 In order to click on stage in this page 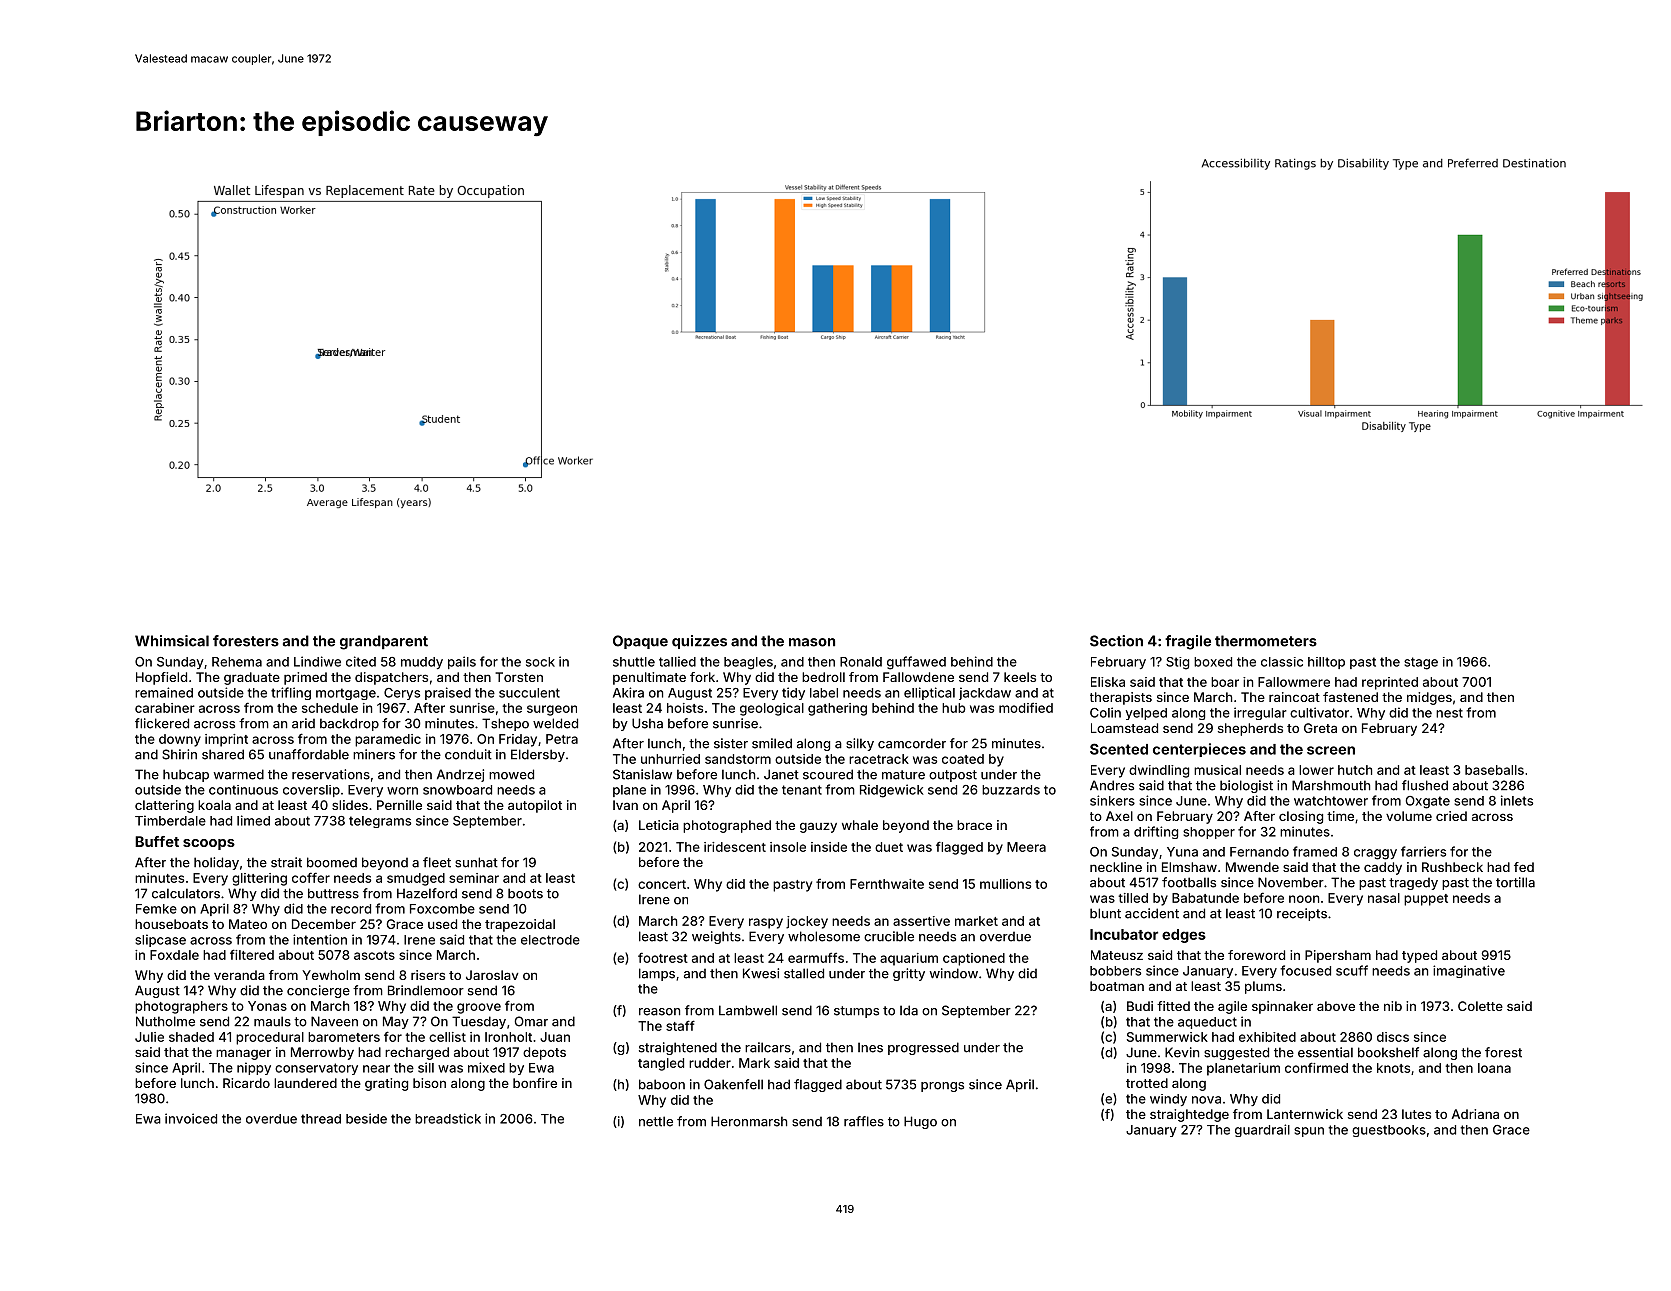, I will do `click(1421, 663)`.
